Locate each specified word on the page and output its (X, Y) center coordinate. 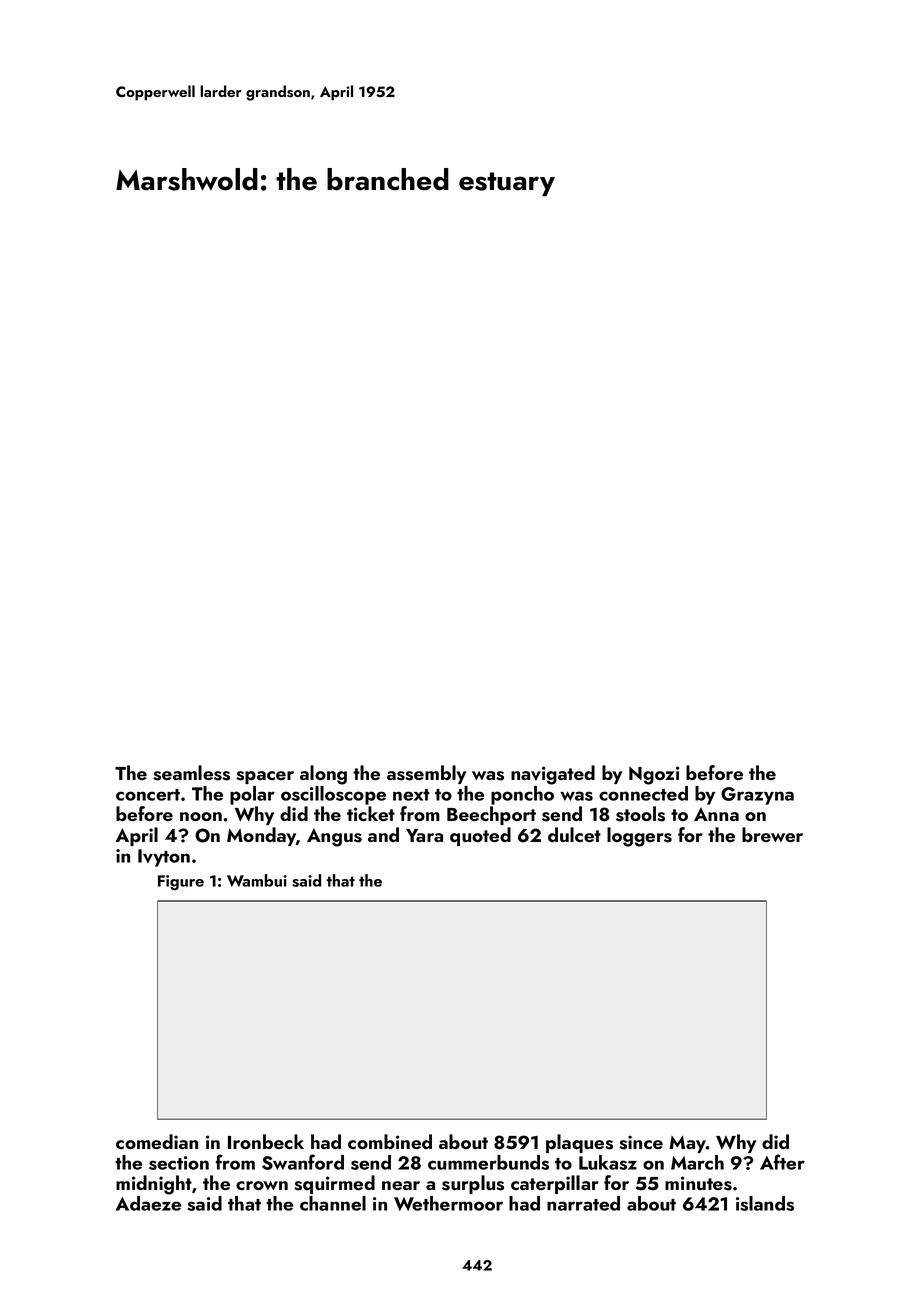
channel (333, 1203)
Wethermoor (448, 1203)
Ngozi (654, 775)
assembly (426, 774)
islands (765, 1203)
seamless (191, 773)
